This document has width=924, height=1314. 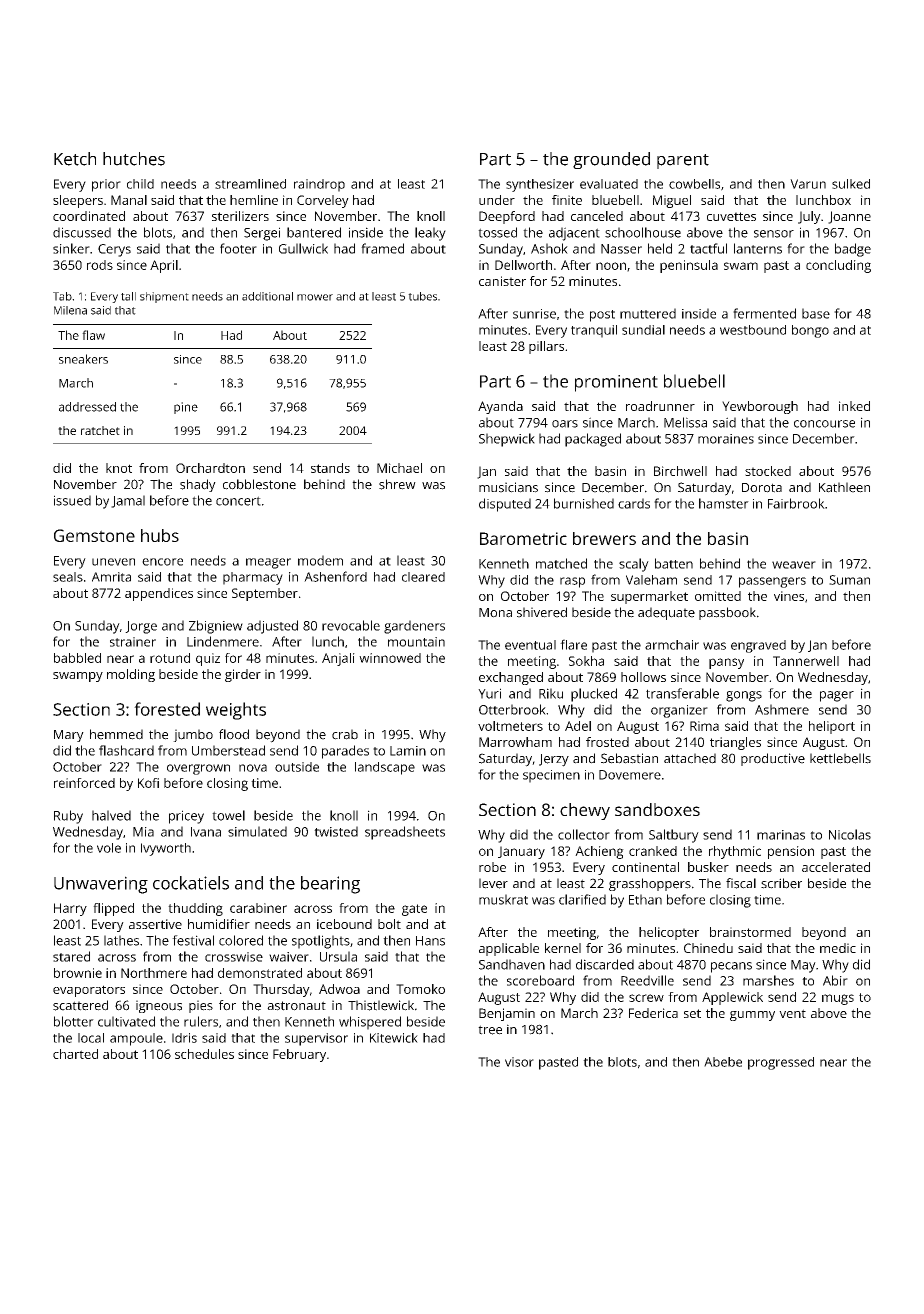 I want to click on passbook, so click(x=727, y=613).
